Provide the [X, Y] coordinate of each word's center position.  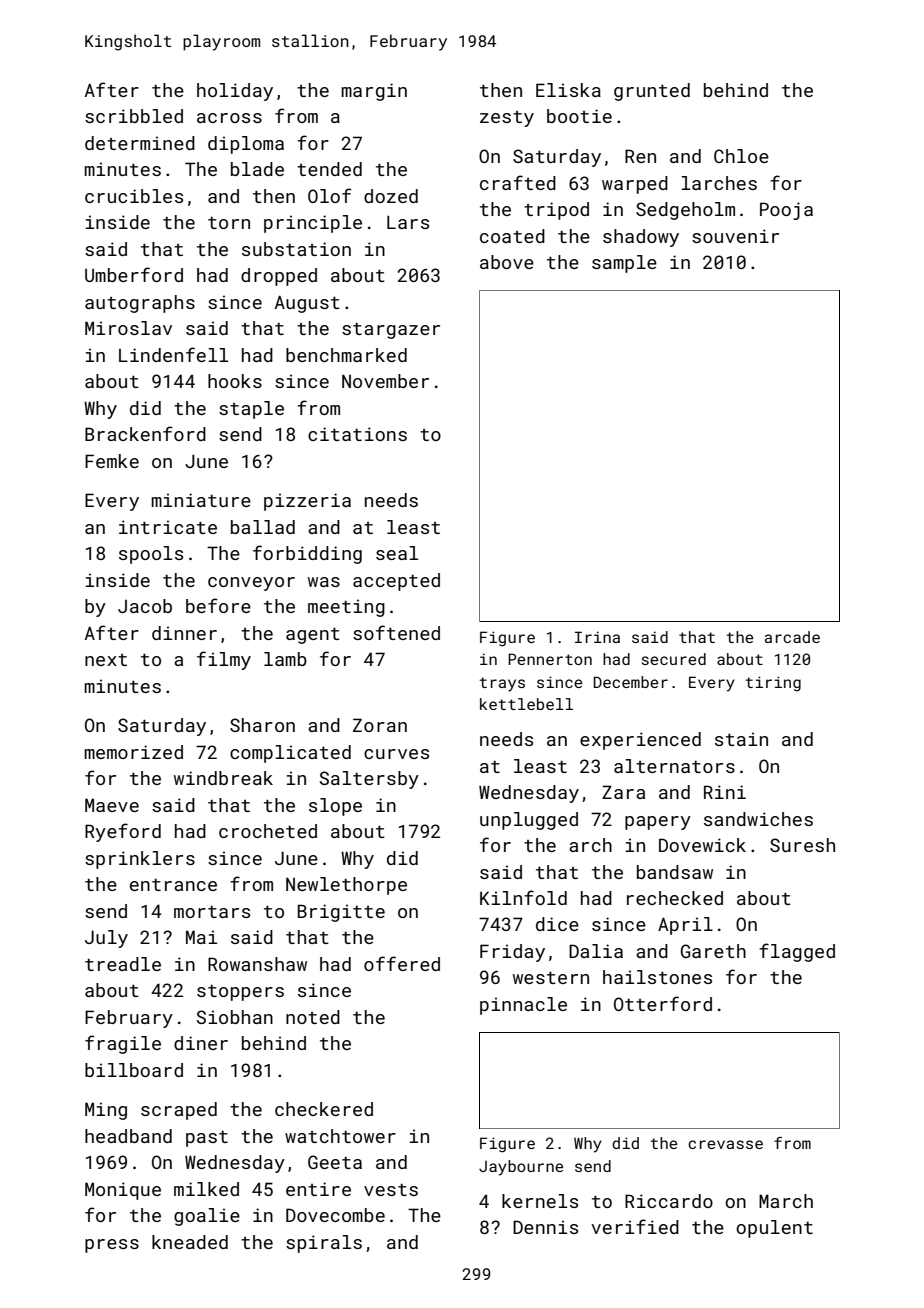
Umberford [134, 274]
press [112, 1246]
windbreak [223, 778]
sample [624, 264]
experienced [640, 741]
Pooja [786, 211]
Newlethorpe [346, 886]
